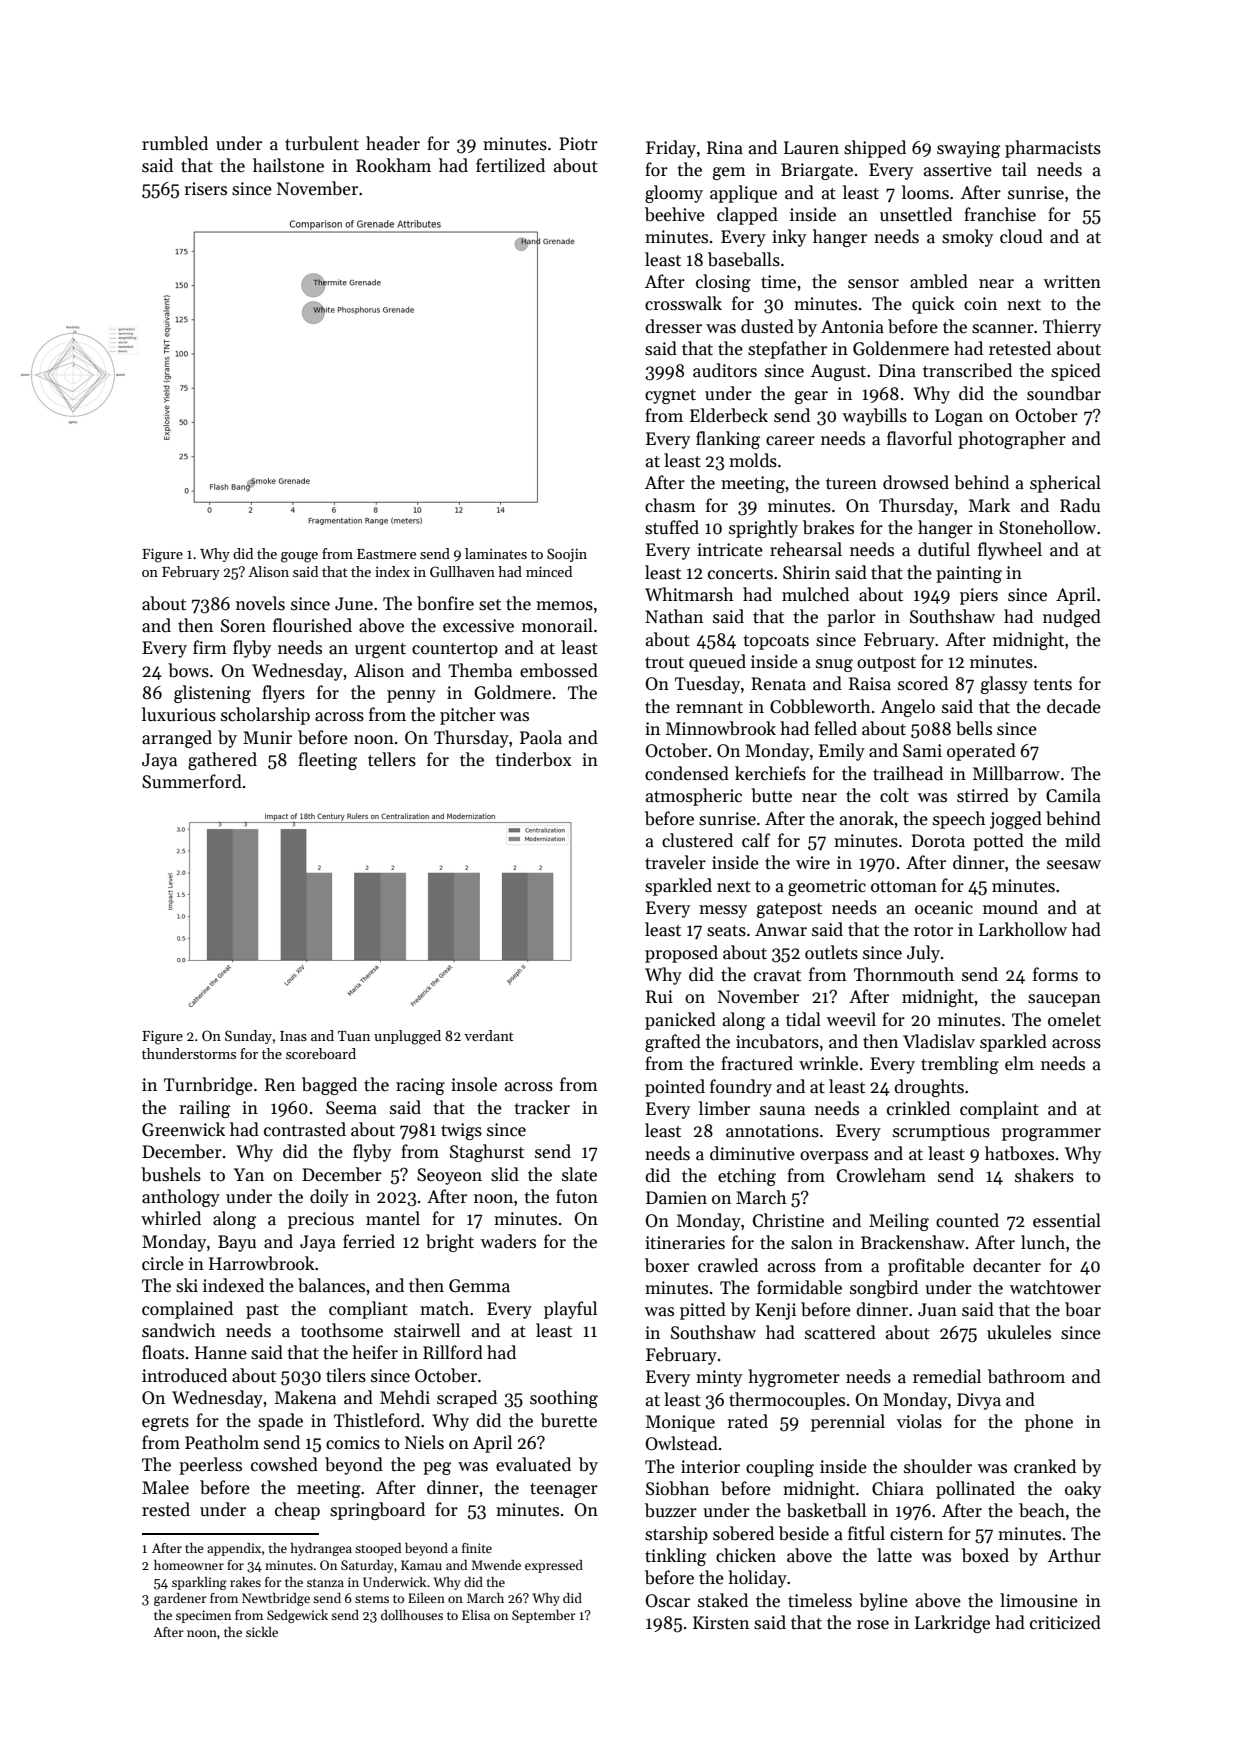 Image resolution: width=1243 pixels, height=1757 pixels. I want to click on clapped, so click(747, 216).
